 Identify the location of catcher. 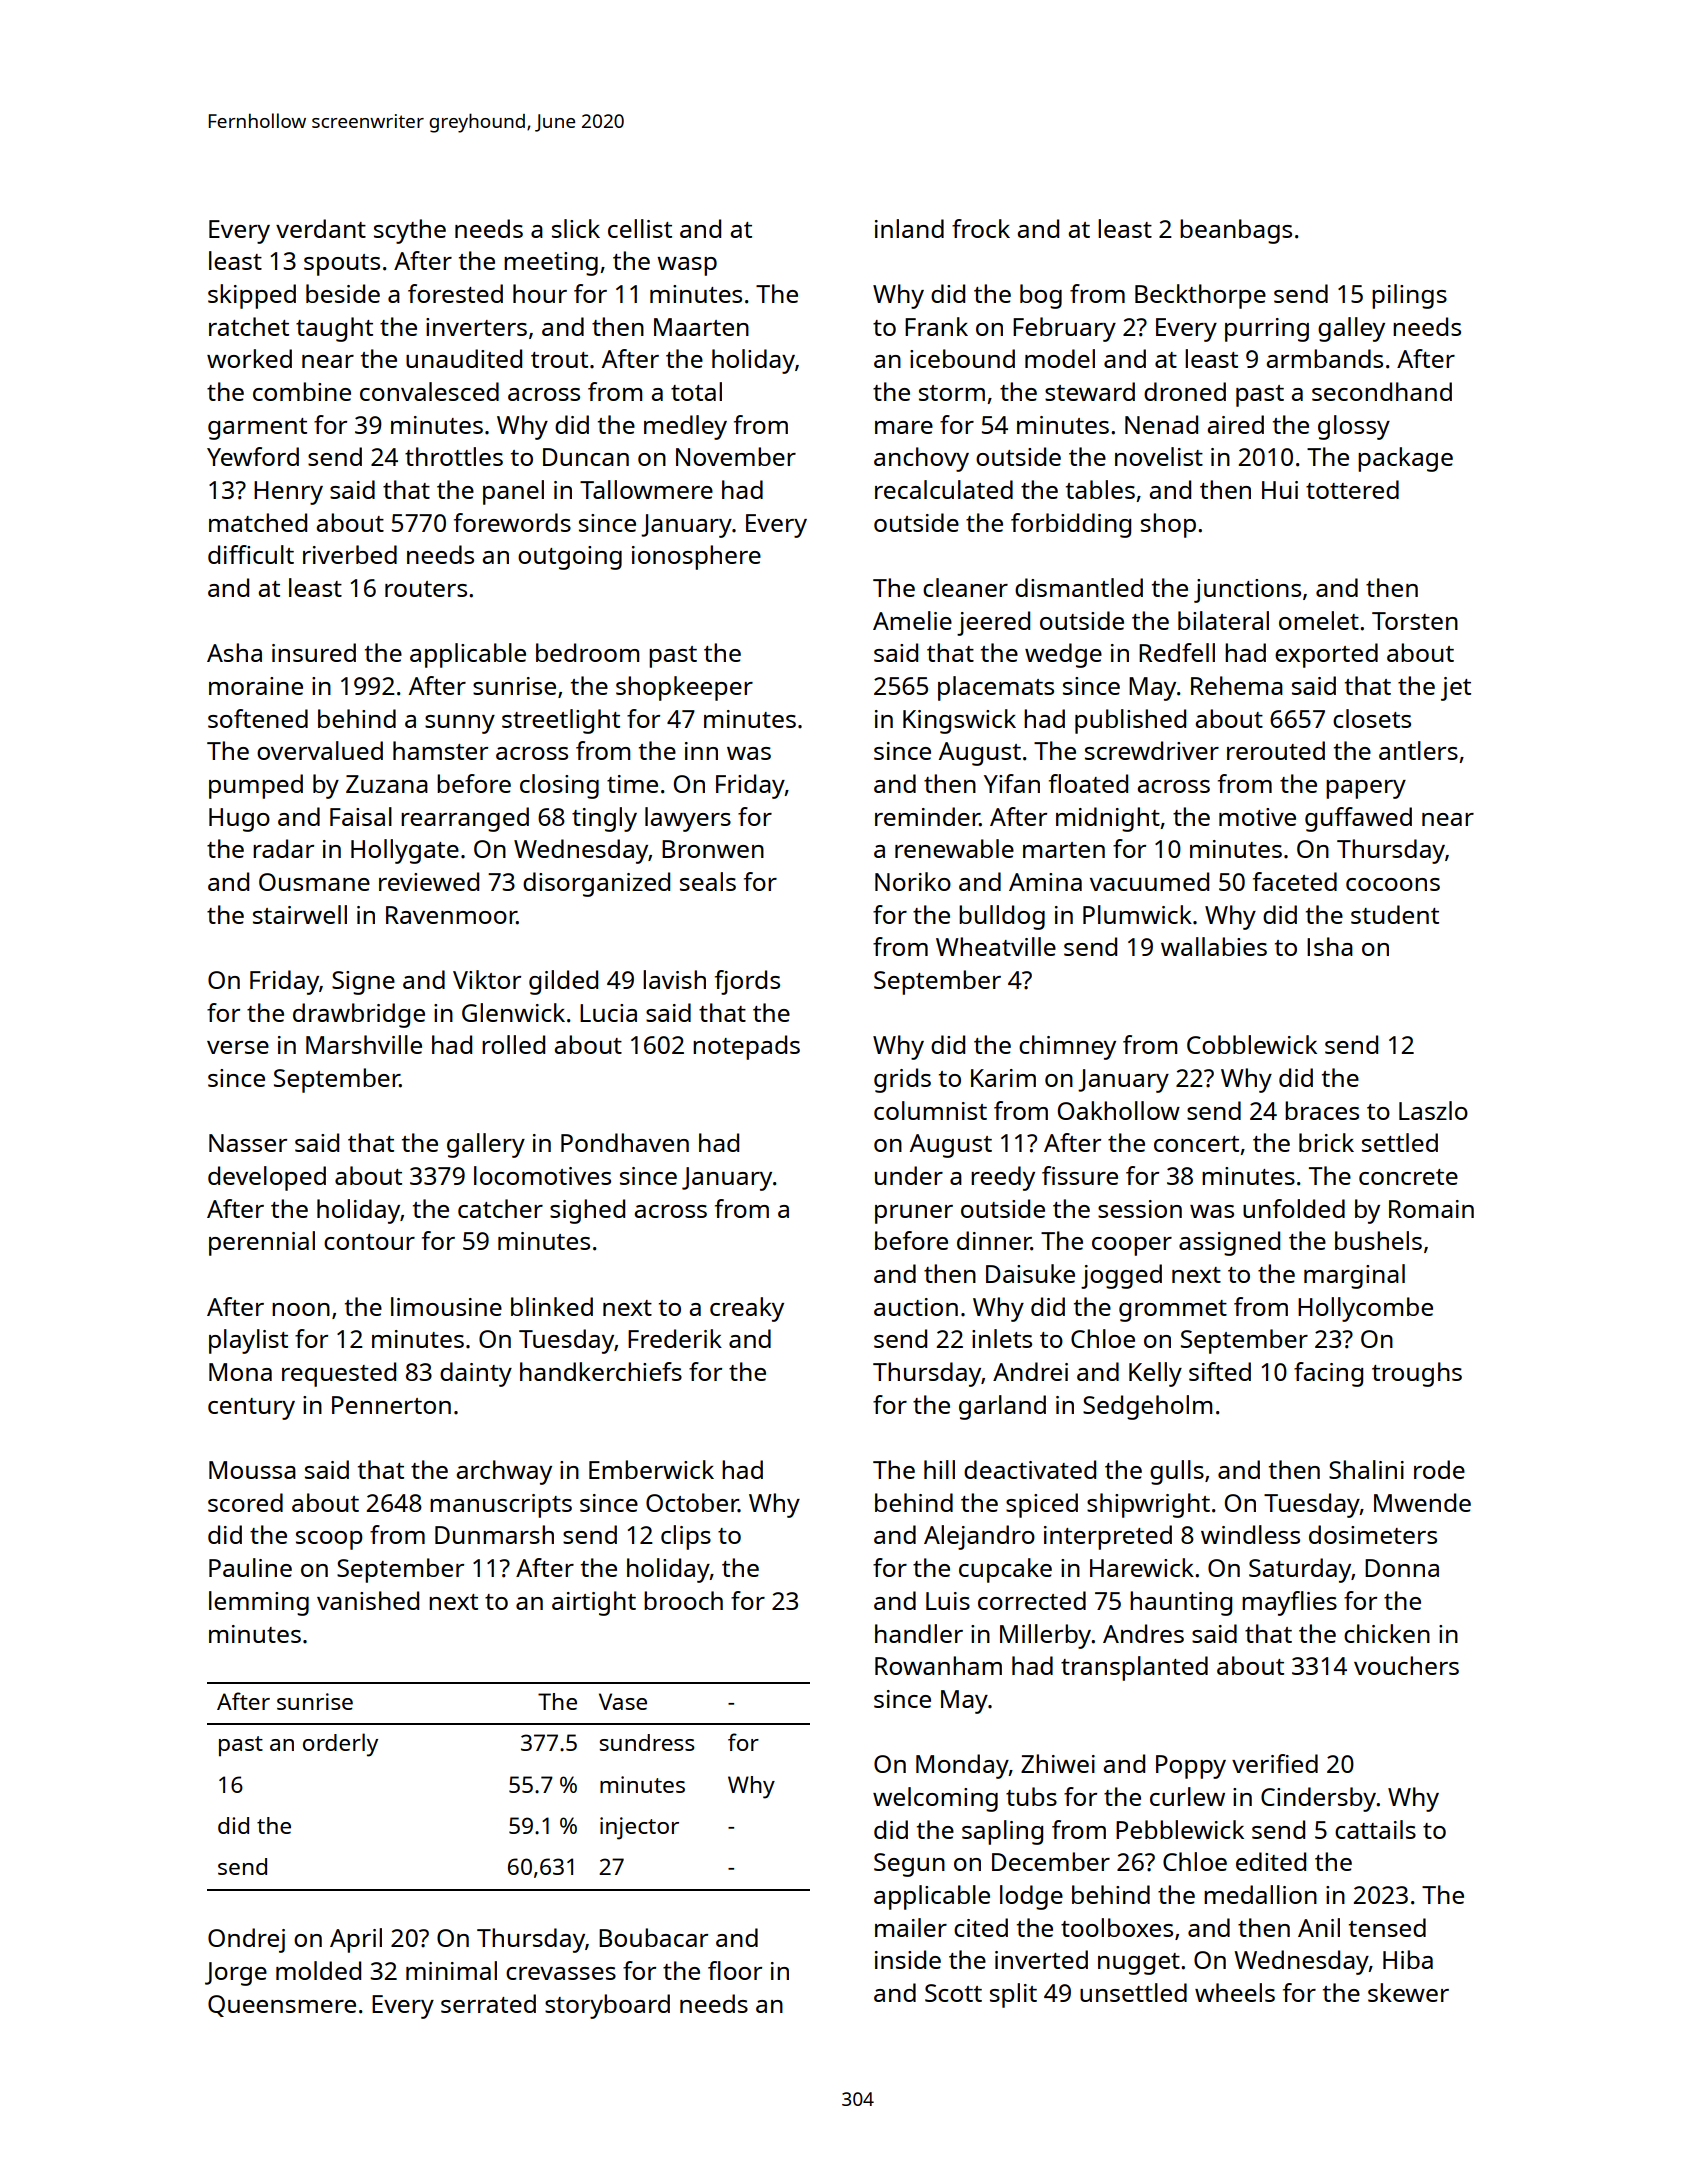
(500, 1208).
